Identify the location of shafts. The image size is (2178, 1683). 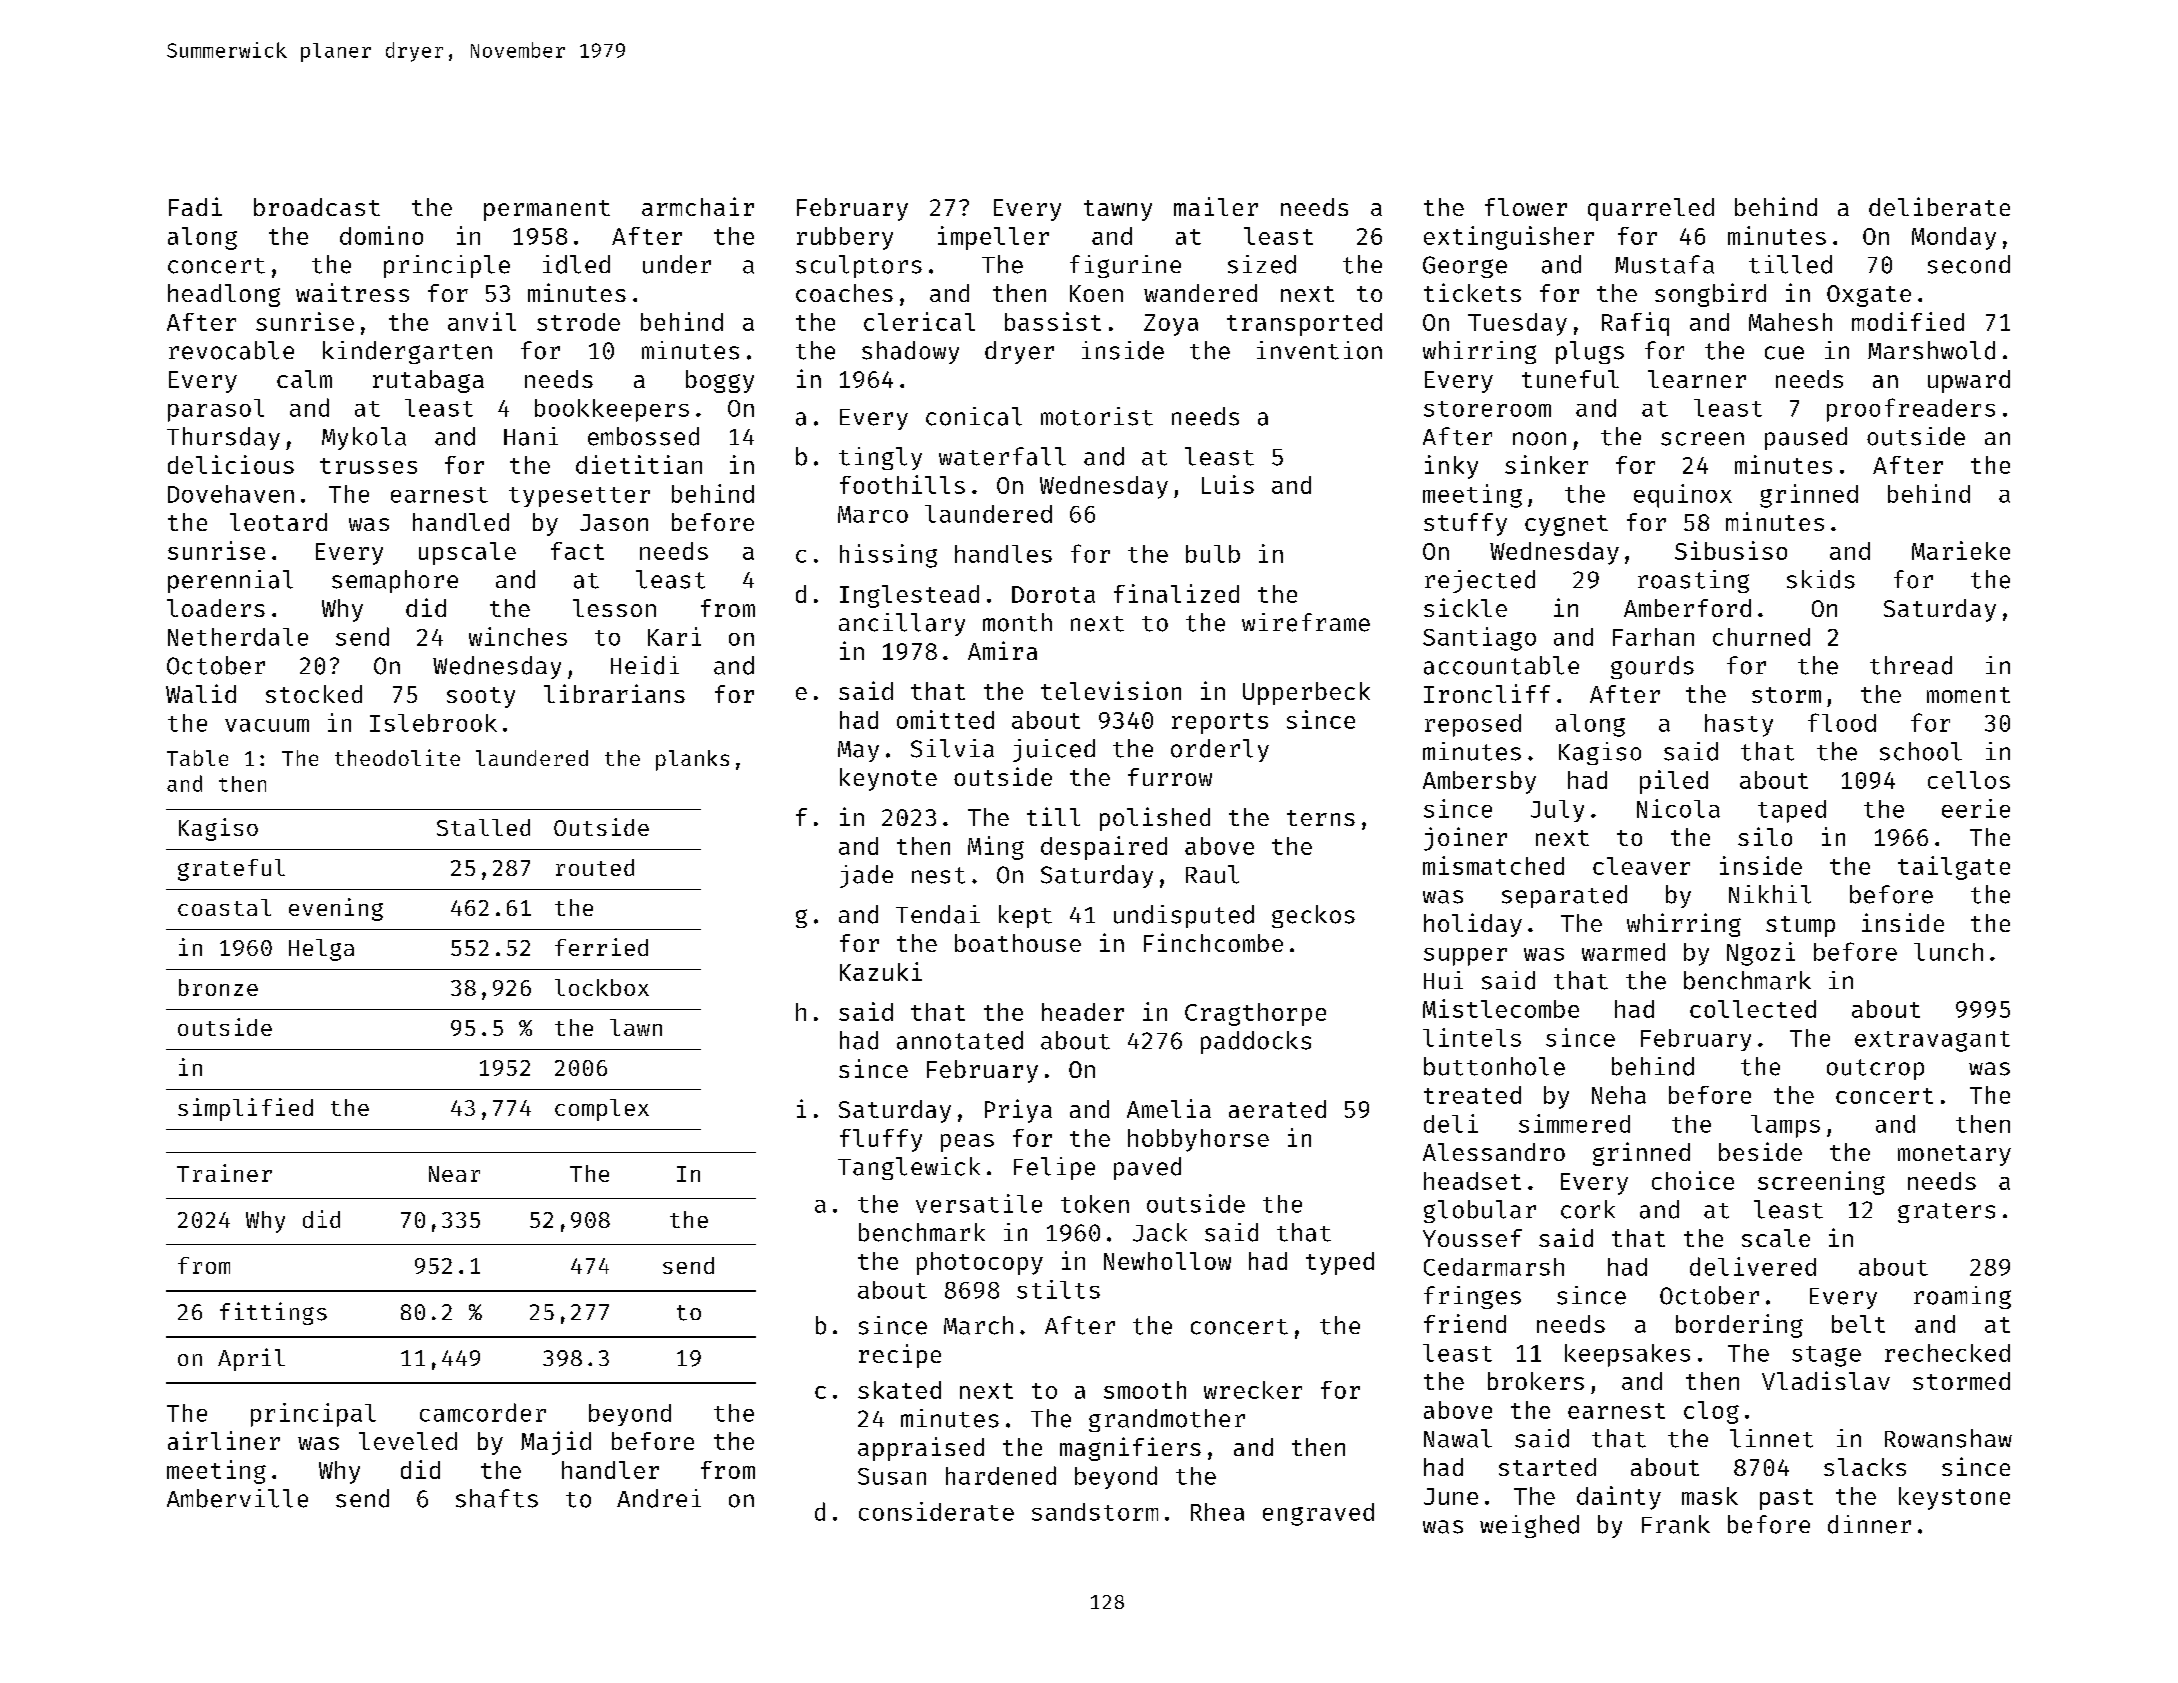
(497, 1498).
